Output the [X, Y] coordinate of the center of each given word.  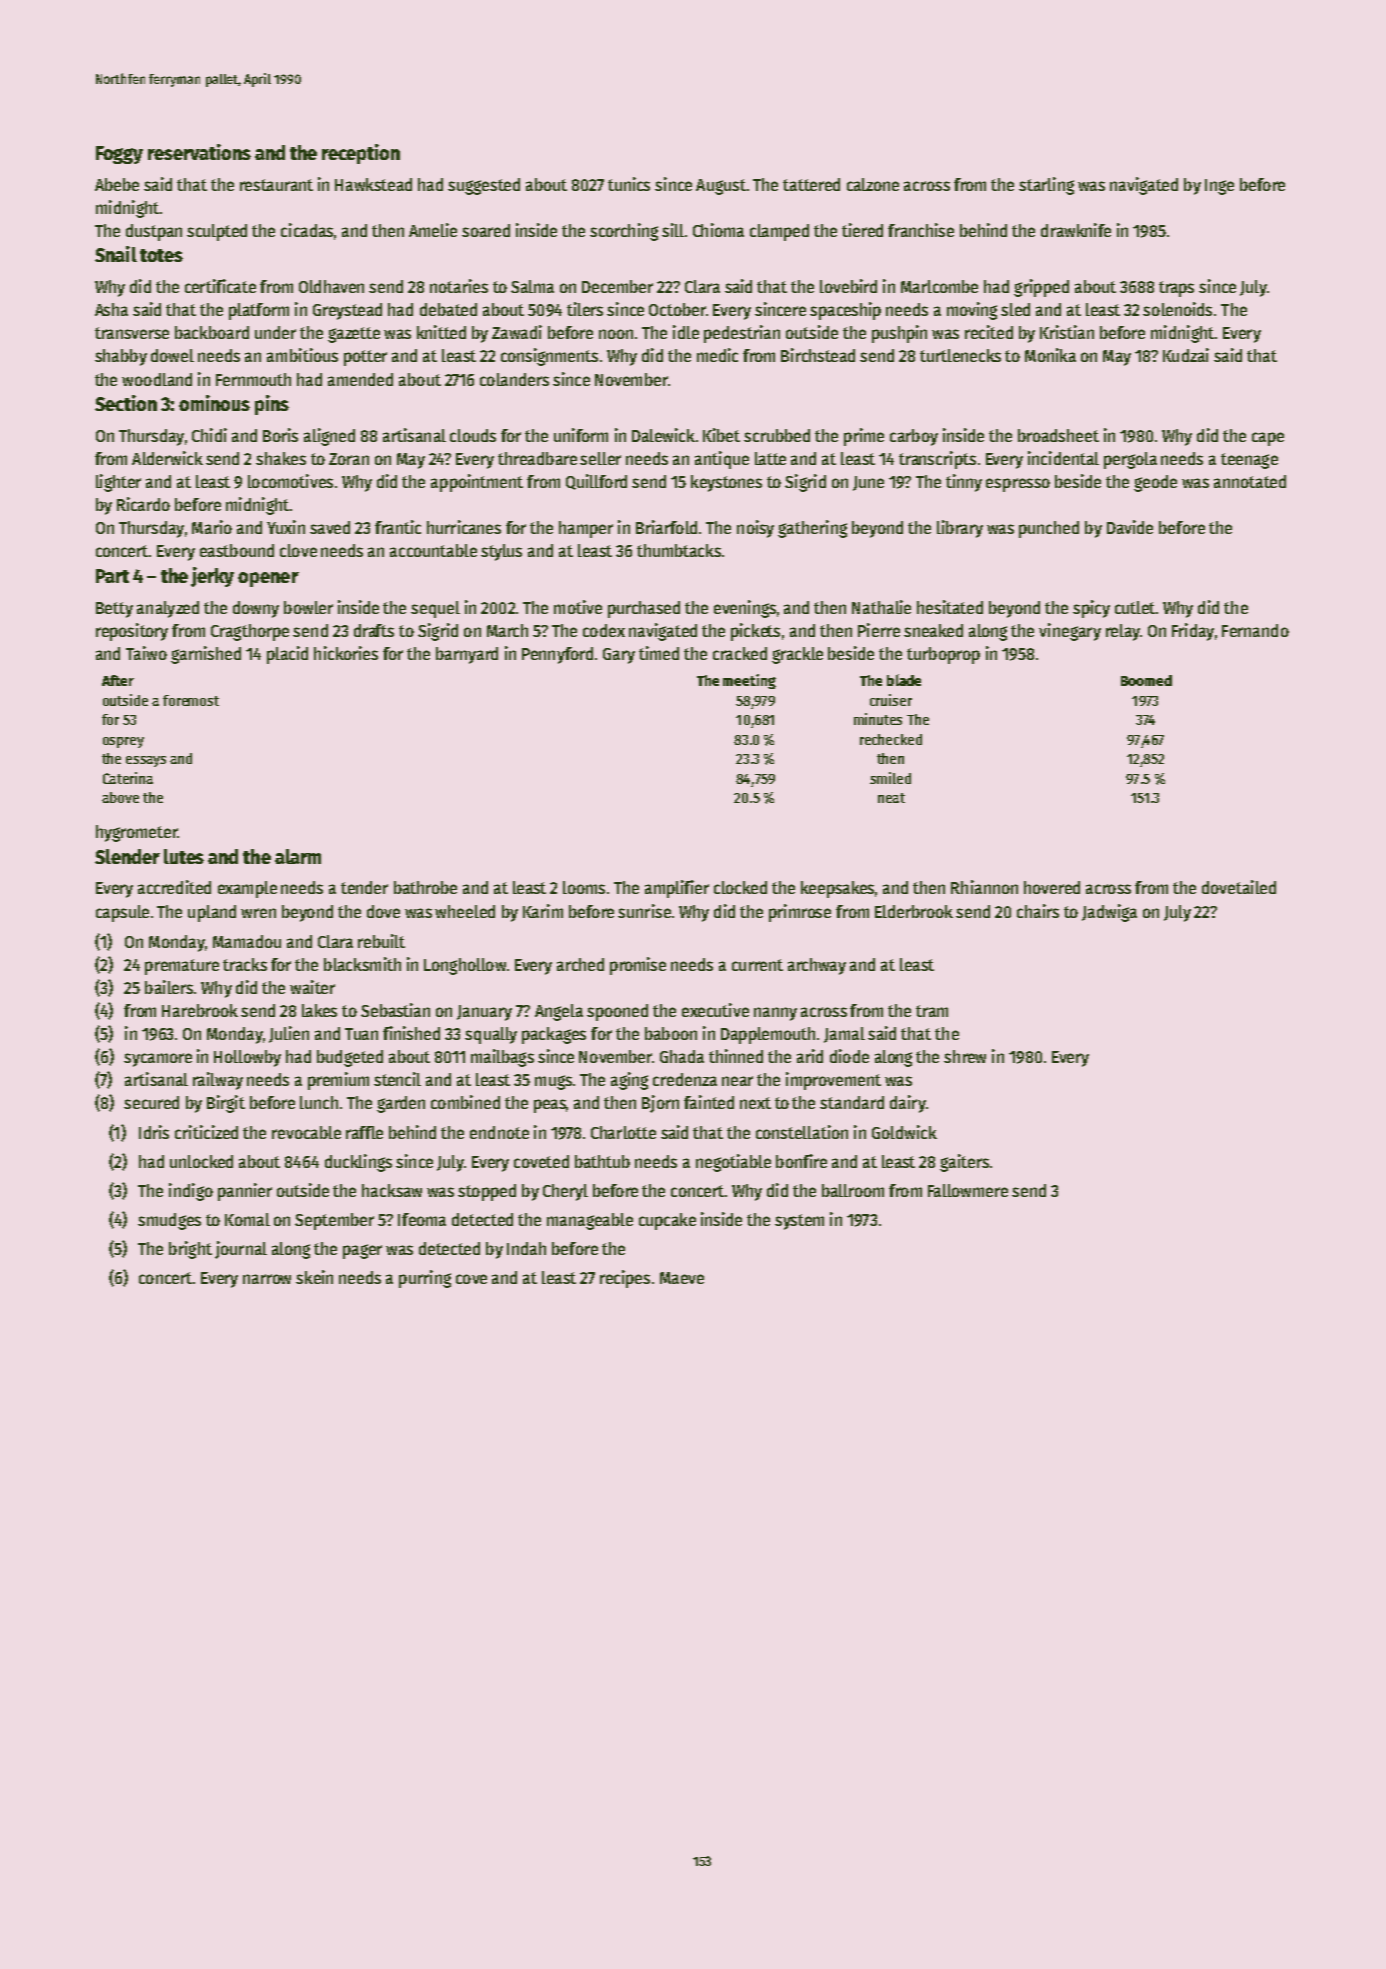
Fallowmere [968, 1190]
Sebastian [395, 1010]
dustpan [154, 232]
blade [904, 680]
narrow [267, 1279]
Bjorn [660, 1104]
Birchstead [818, 355]
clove [298, 550]
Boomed [1146, 680]
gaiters [964, 1163]
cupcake [667, 1221]
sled [1015, 309]
